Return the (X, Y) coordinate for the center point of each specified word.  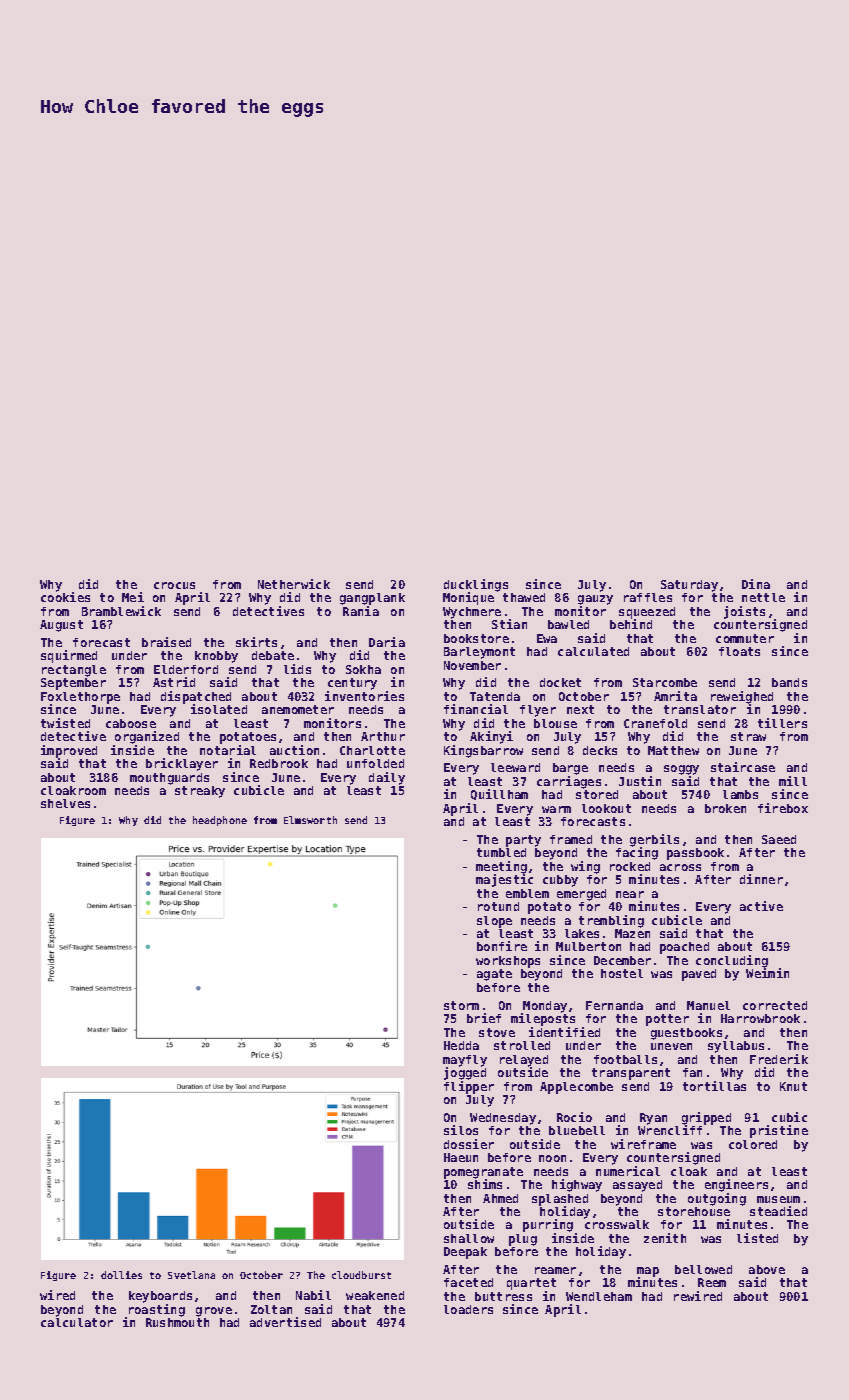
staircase (743, 767)
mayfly (465, 1061)
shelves (65, 803)
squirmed (69, 656)
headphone (220, 821)
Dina (756, 584)
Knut (793, 1086)
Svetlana (191, 1275)
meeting (501, 867)
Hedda (461, 1045)
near (630, 894)
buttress (503, 1296)
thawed (524, 597)
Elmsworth (310, 820)
